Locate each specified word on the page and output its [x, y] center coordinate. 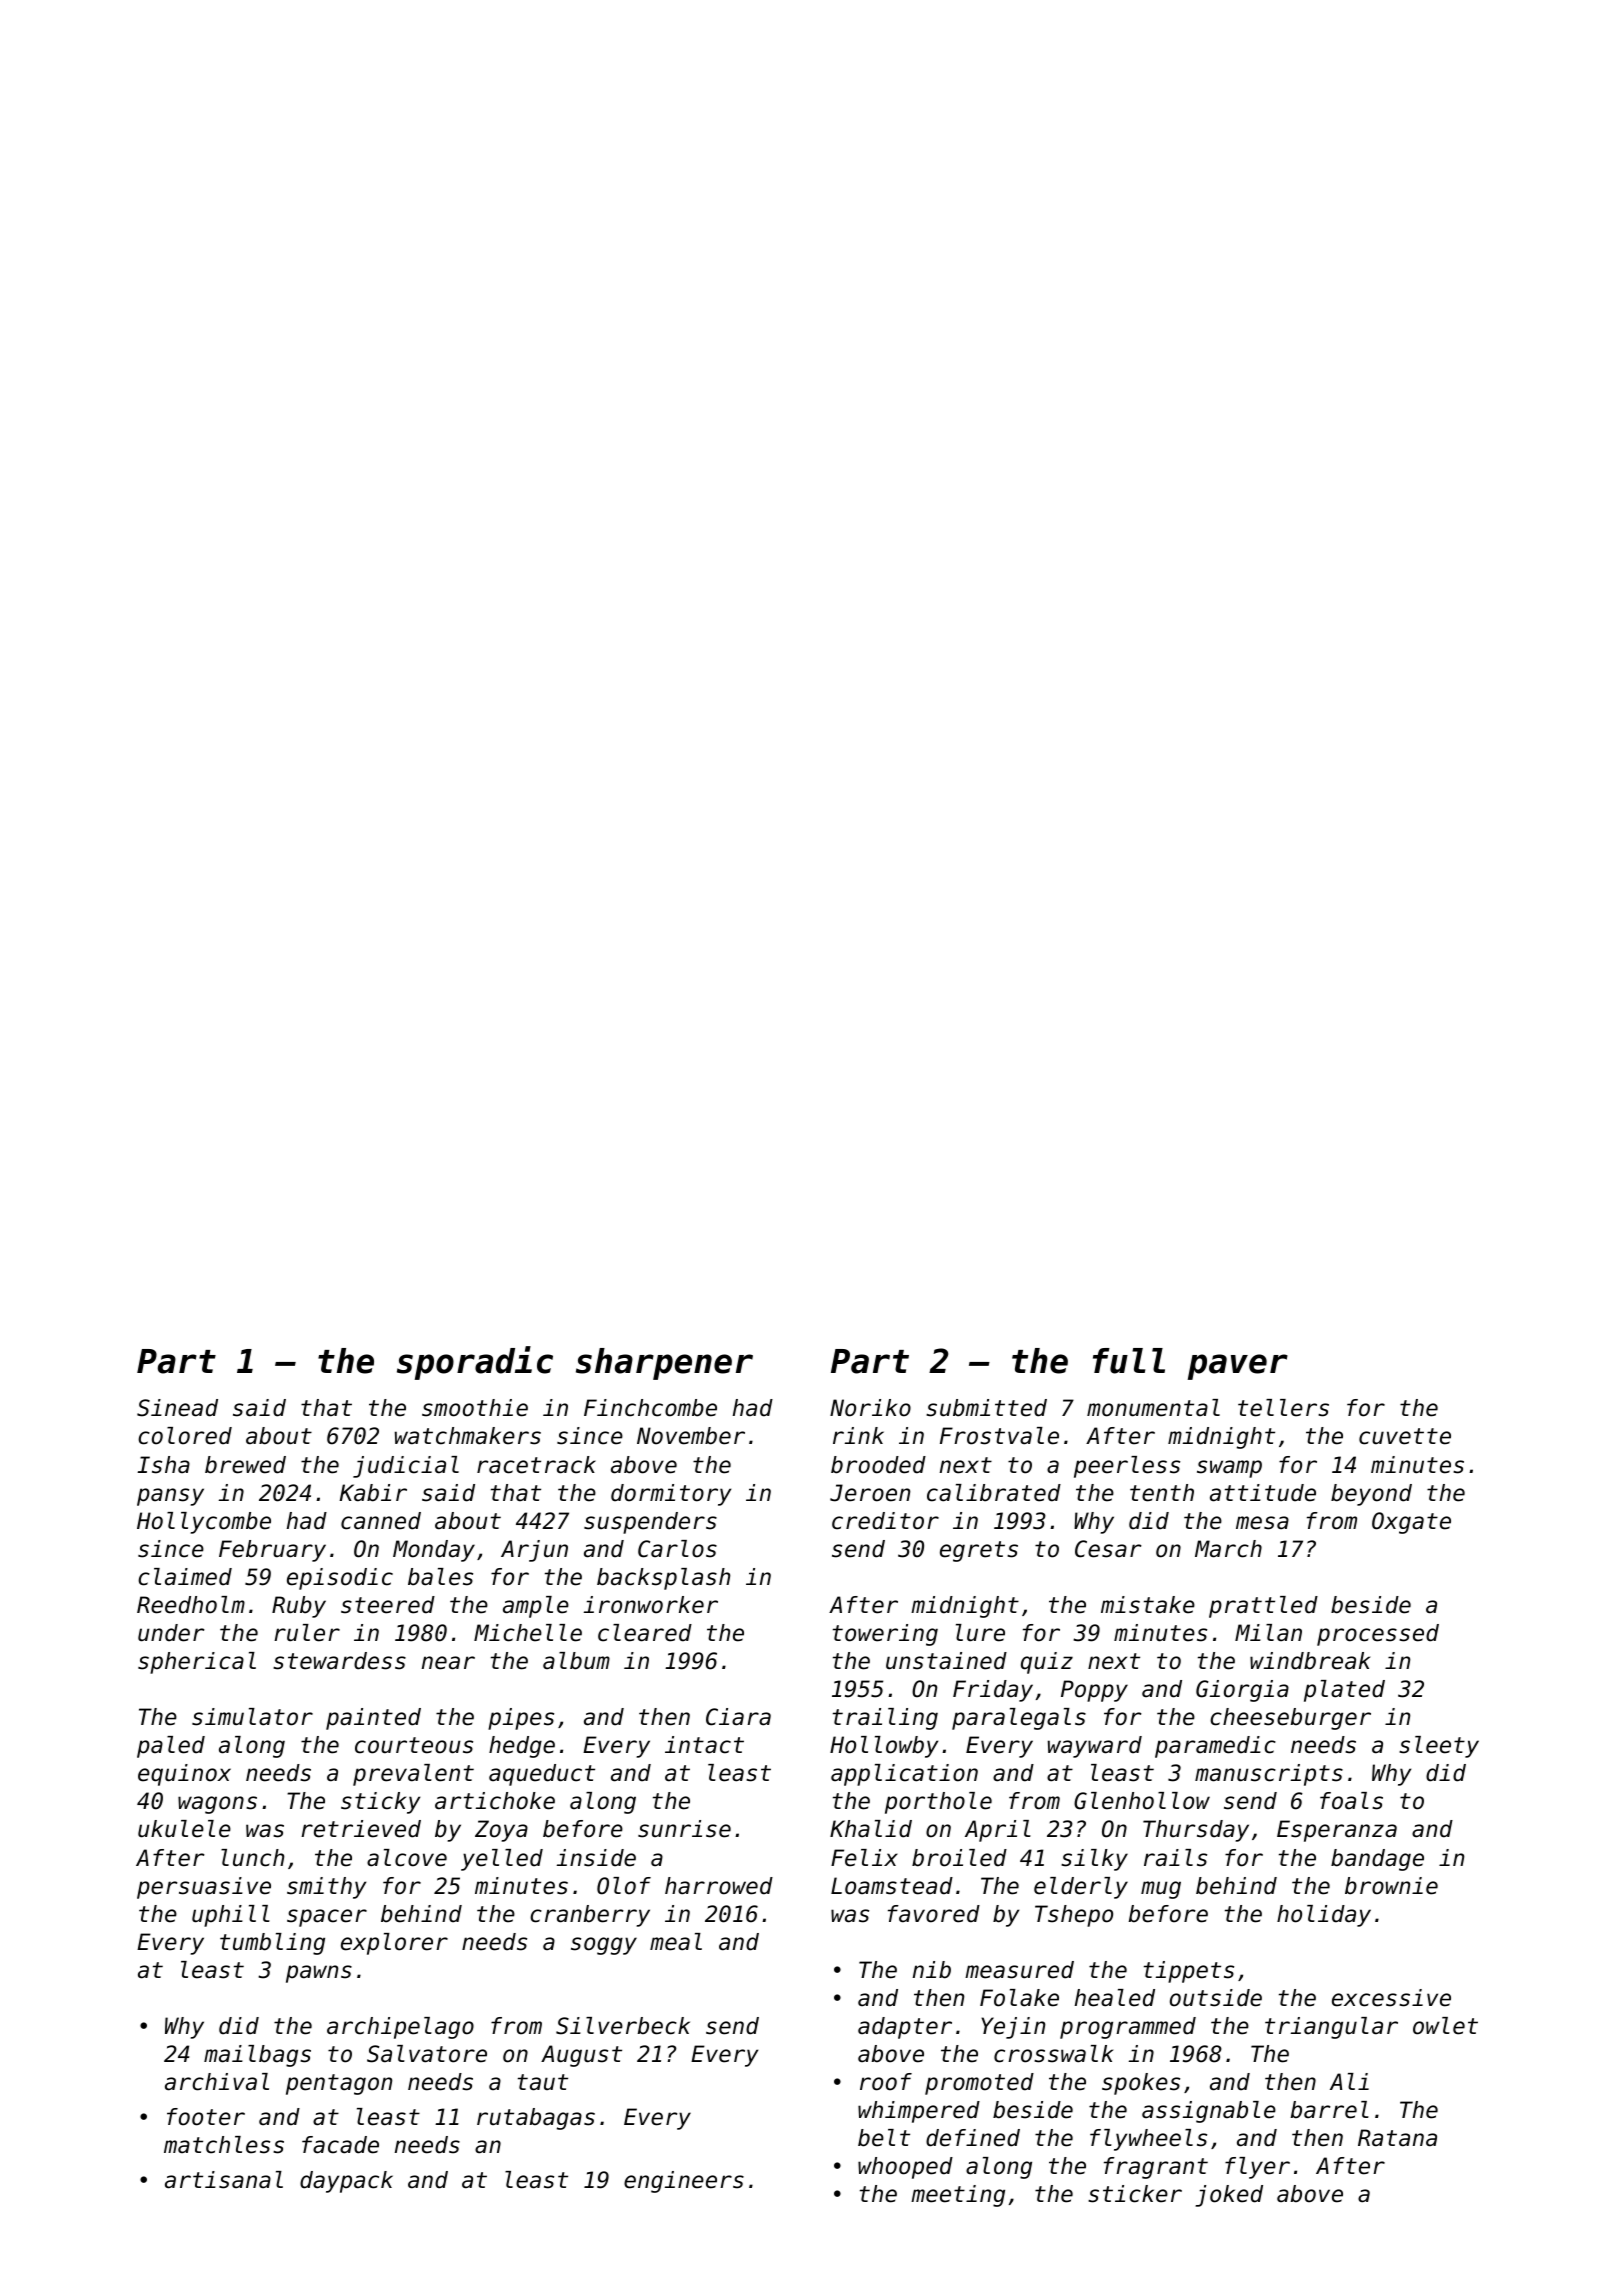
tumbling [272, 1944]
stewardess [339, 1661]
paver [1238, 1367]
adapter [905, 2028]
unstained [946, 1661]
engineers [684, 2182]
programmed [1128, 2028]
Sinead [177, 1408]
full [1129, 1361]
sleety [1439, 1747]
